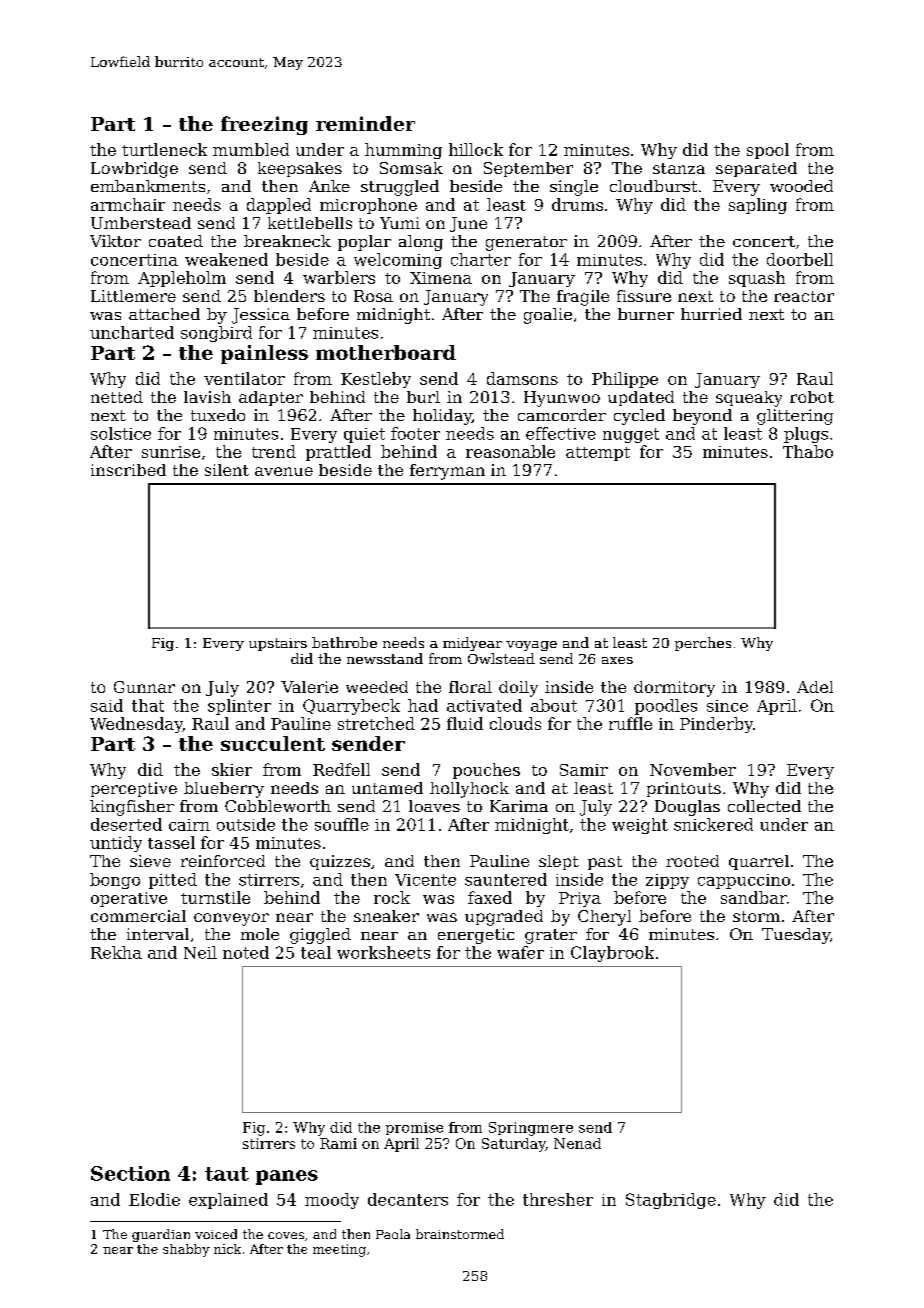  Describe the element at coordinates (679, 168) in the image. I see `stanza` at that location.
